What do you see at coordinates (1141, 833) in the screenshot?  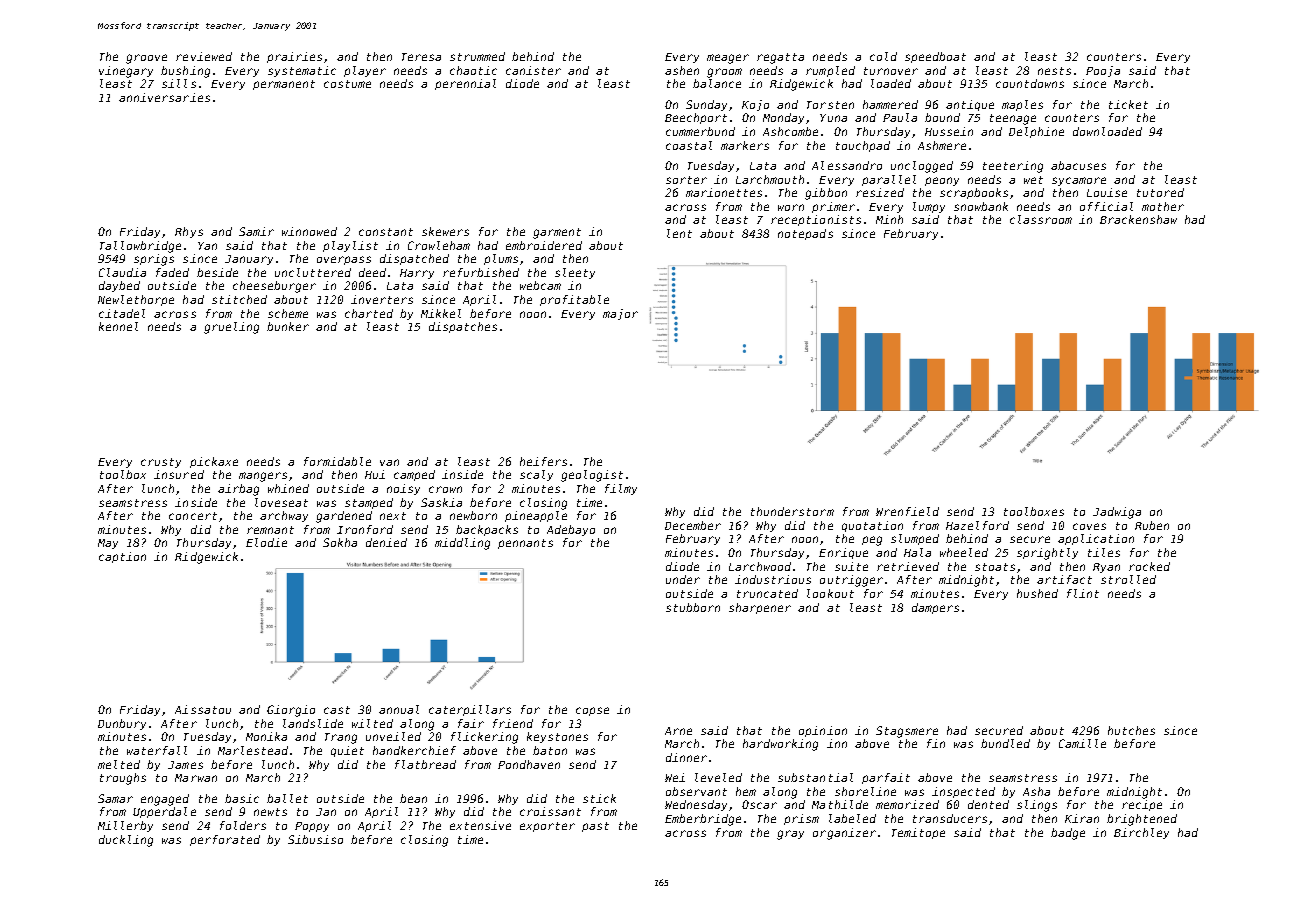 I see `Birchley` at bounding box center [1141, 833].
